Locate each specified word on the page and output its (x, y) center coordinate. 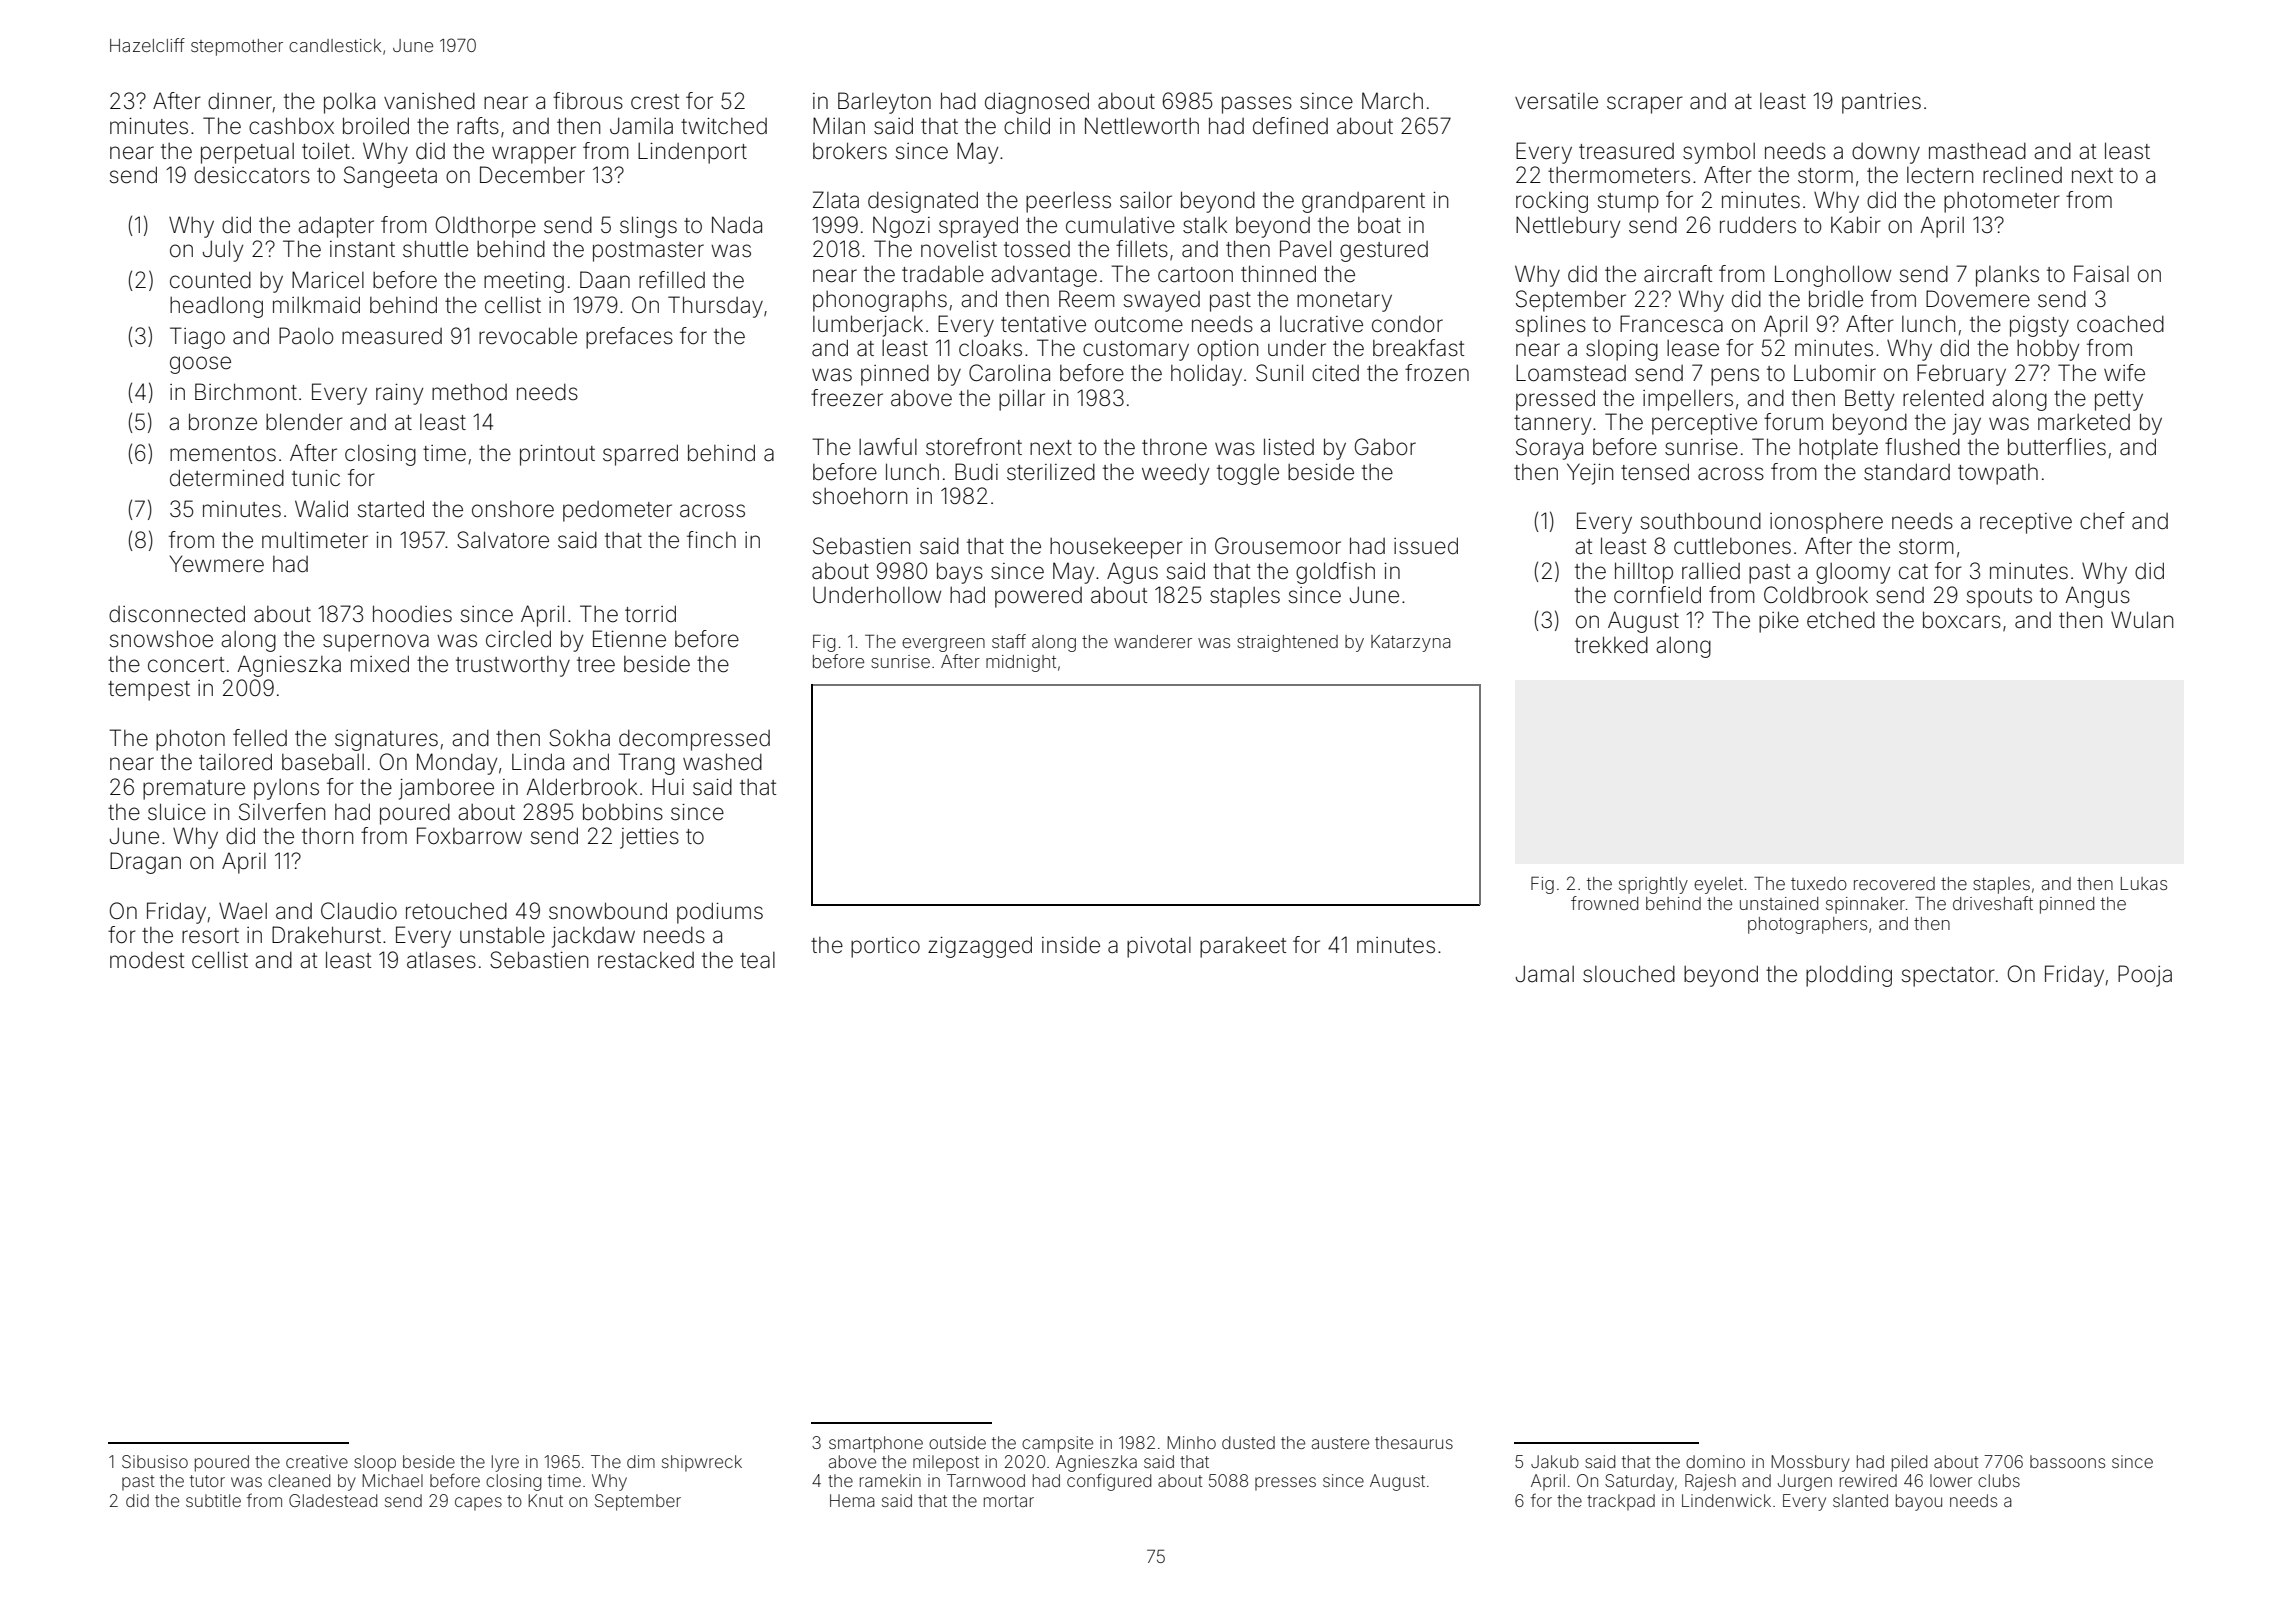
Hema (852, 1500)
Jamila (641, 126)
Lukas (2144, 883)
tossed (1037, 249)
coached (2120, 324)
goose (200, 365)
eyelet (1718, 885)
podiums (720, 913)
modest (147, 960)
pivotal (1159, 947)
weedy (1175, 474)
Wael (243, 911)
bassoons (2067, 1461)
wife (2124, 373)
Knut (545, 1500)
